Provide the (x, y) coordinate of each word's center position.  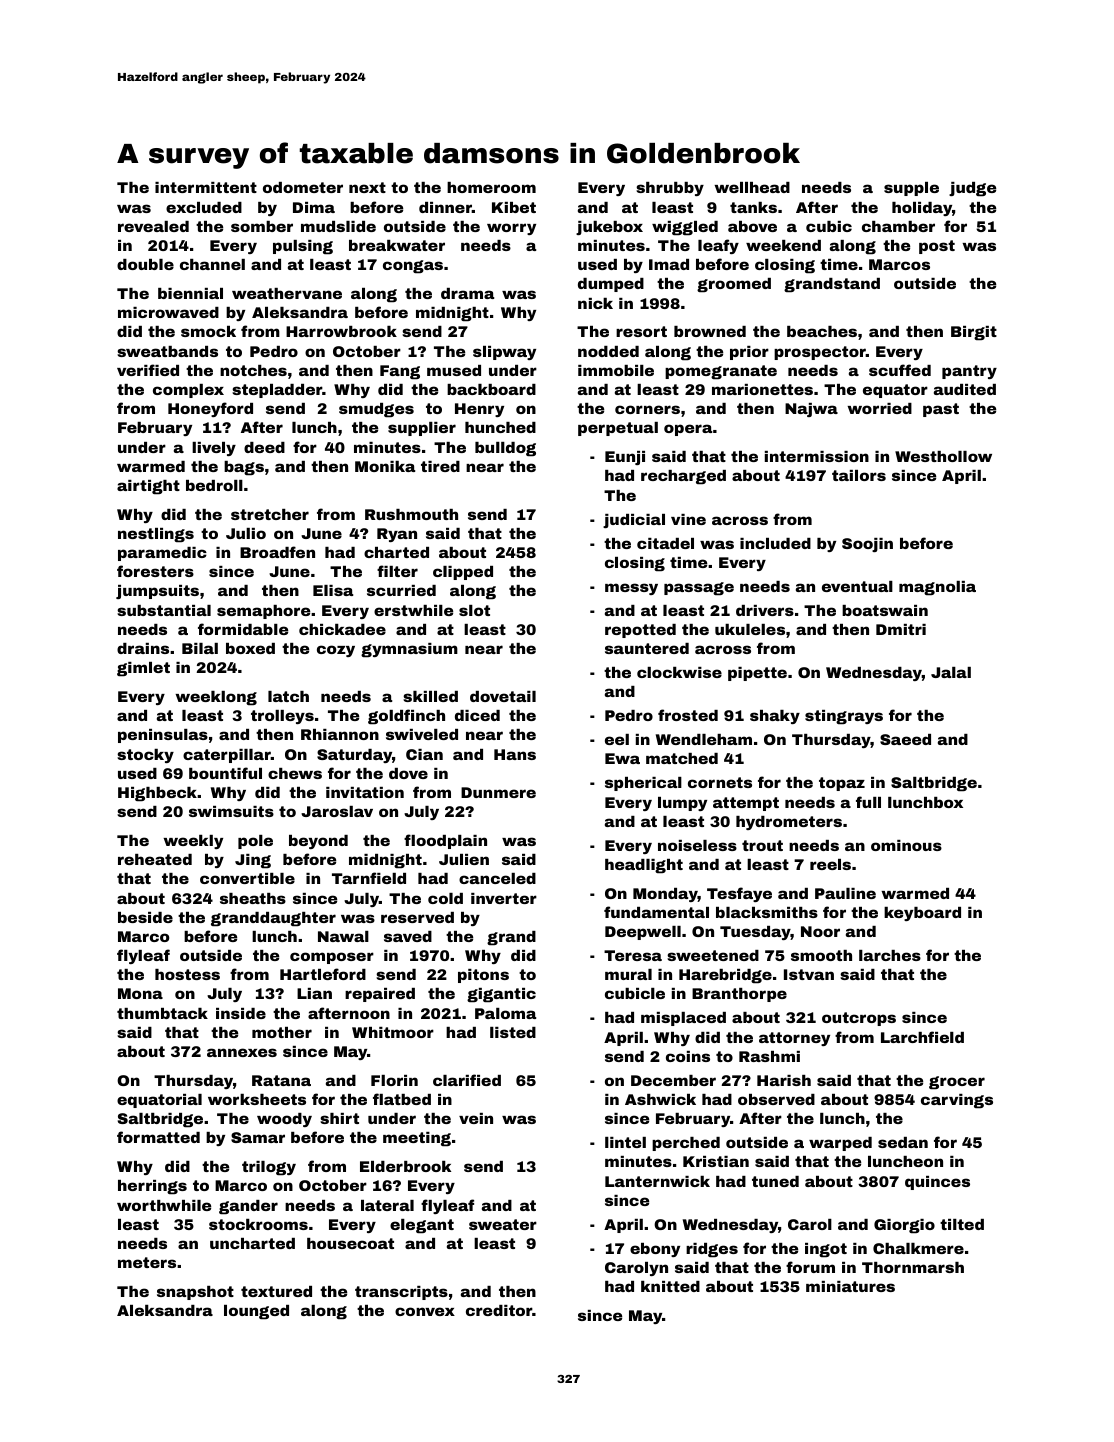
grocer (957, 1083)
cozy (336, 651)
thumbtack (162, 1013)
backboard (491, 389)
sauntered (647, 648)
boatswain (885, 610)
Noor (820, 931)
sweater (503, 1224)
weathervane (287, 293)
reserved (417, 917)
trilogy (269, 1168)
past (941, 410)
